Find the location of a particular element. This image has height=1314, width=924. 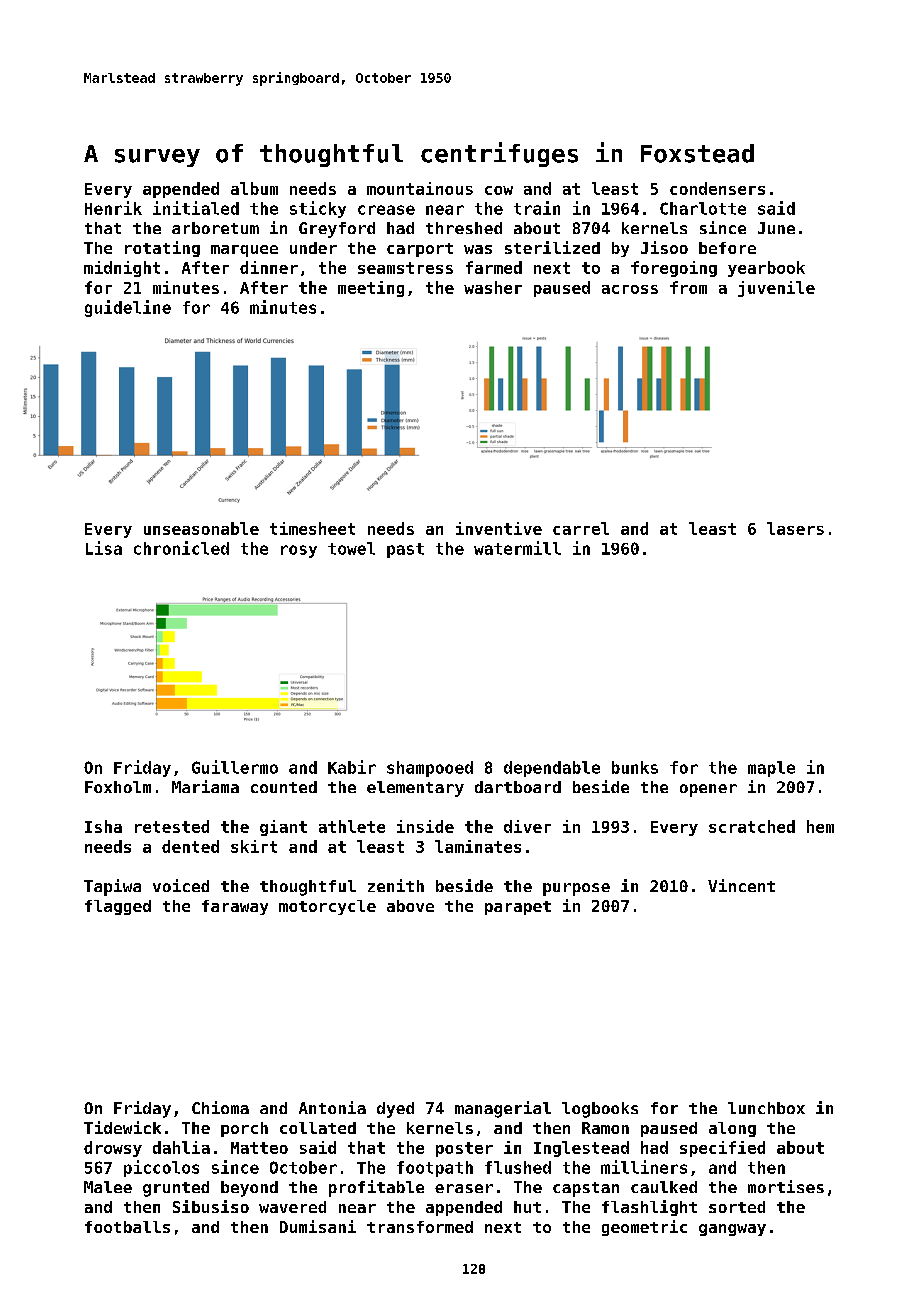

bunks is located at coordinates (635, 767).
